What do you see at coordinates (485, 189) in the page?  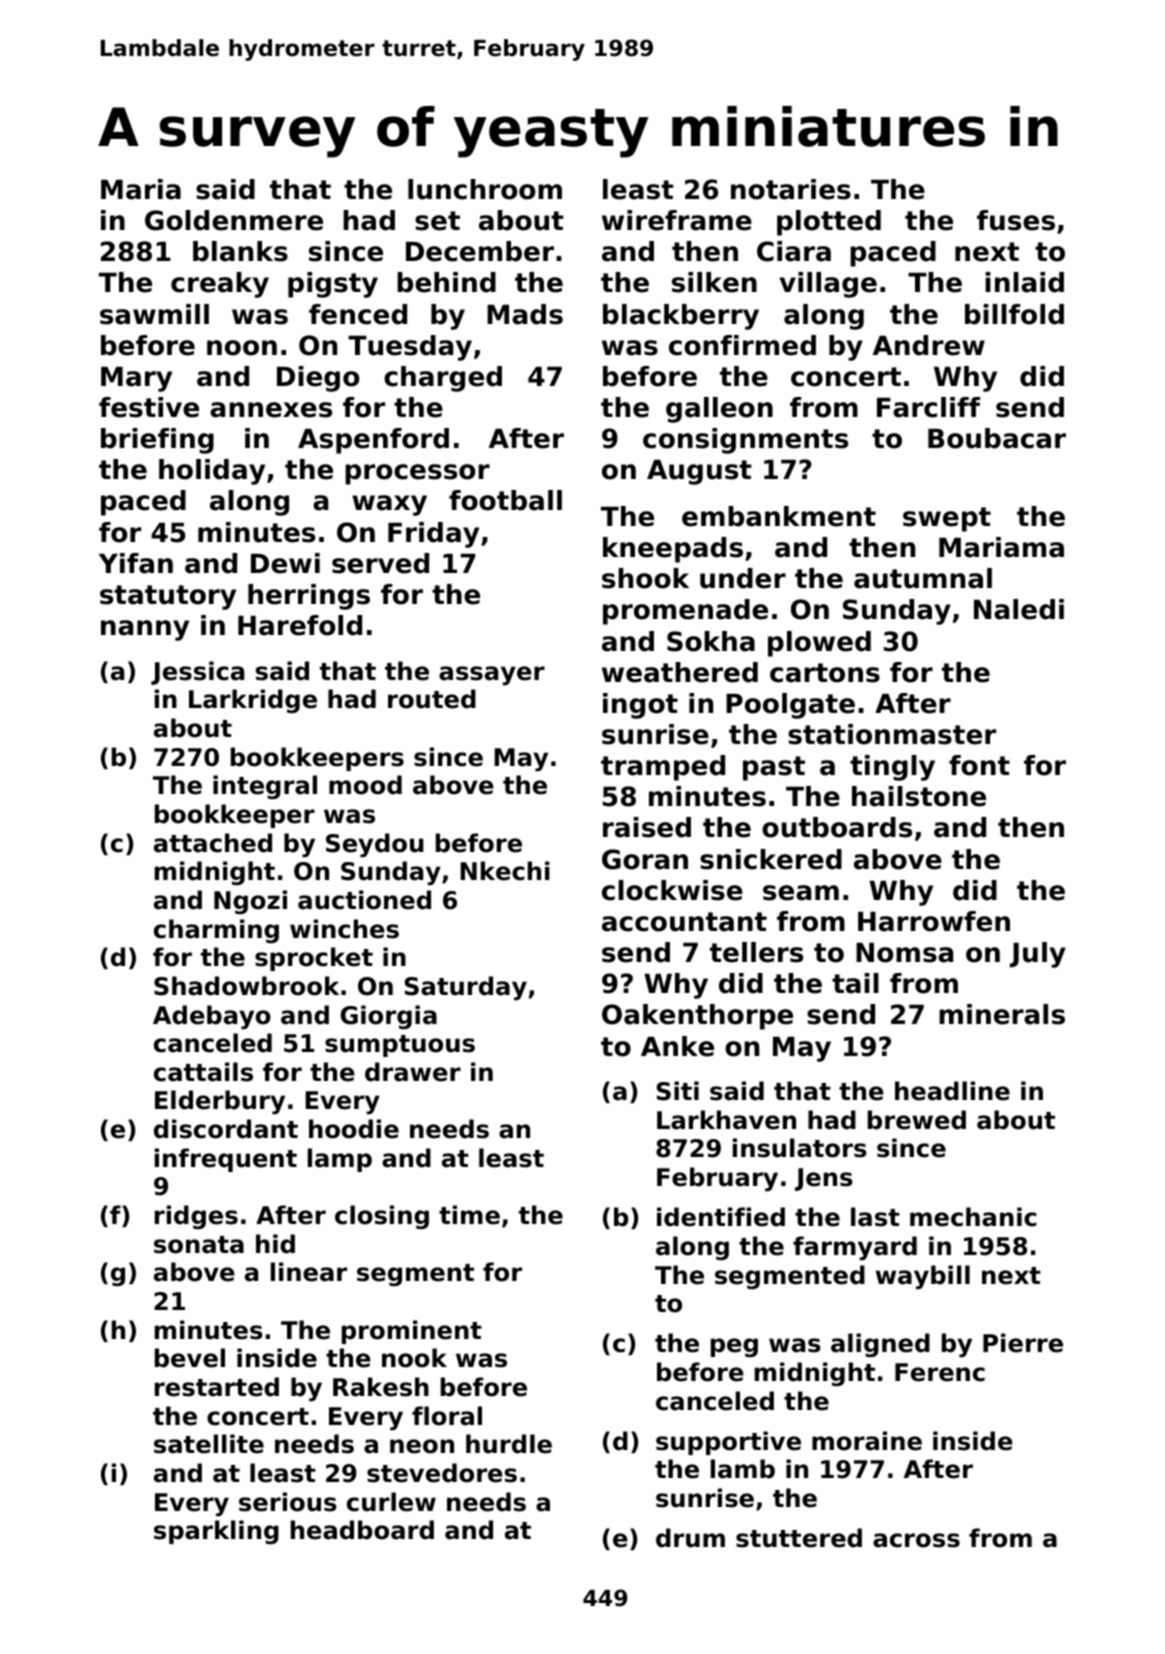 I see `lunchroom` at bounding box center [485, 189].
